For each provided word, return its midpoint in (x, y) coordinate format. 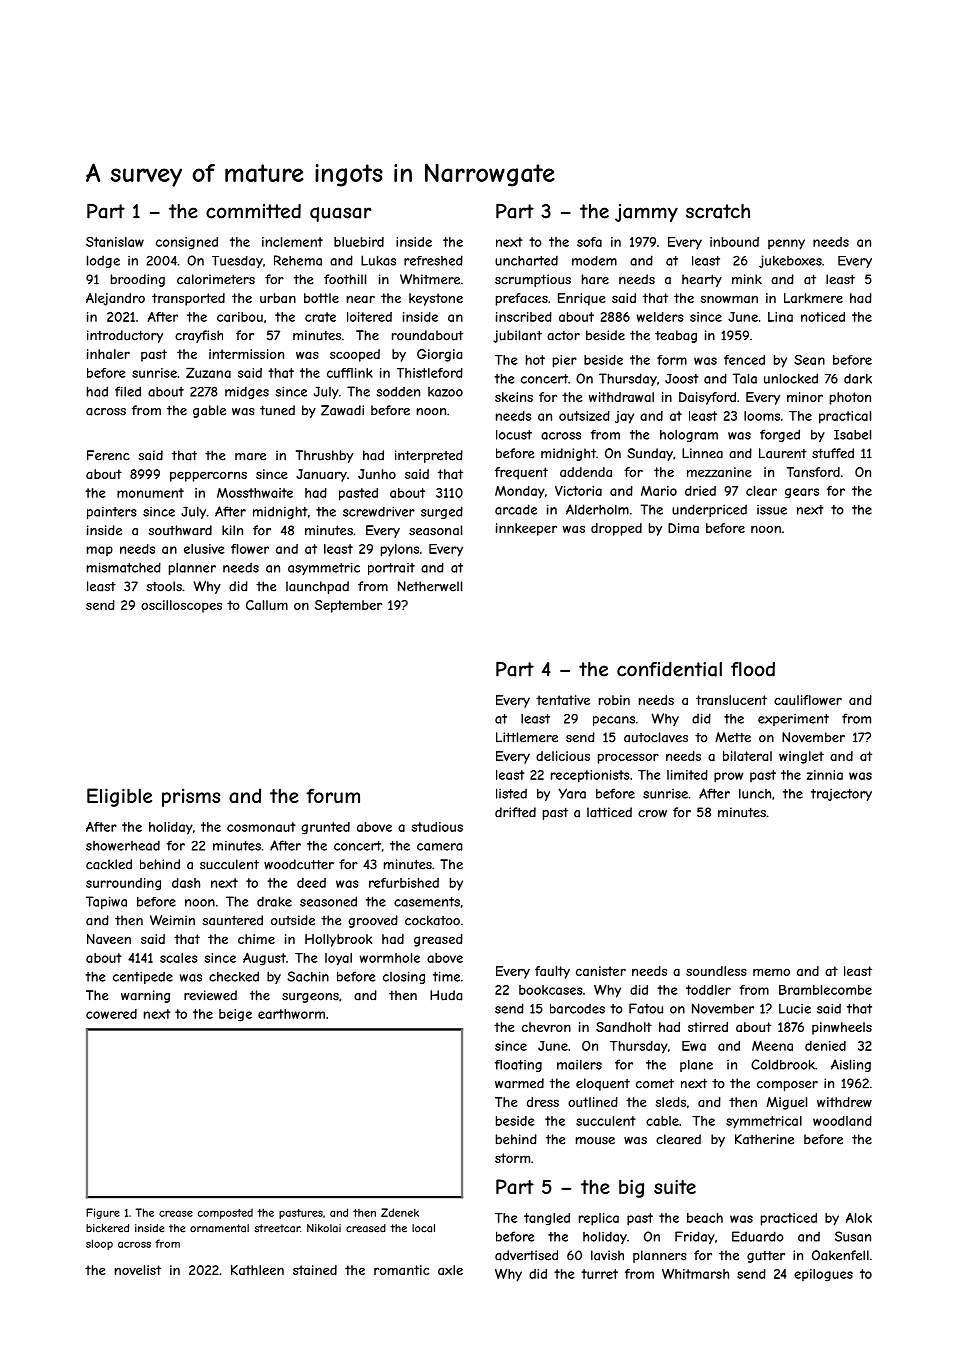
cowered (111, 1014)
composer (787, 1086)
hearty (702, 280)
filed (128, 391)
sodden (398, 392)
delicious (563, 756)
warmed (519, 1083)
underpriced (709, 510)
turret (599, 1274)
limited (687, 775)
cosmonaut (261, 827)
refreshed (433, 260)
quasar (341, 214)
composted (225, 1214)
